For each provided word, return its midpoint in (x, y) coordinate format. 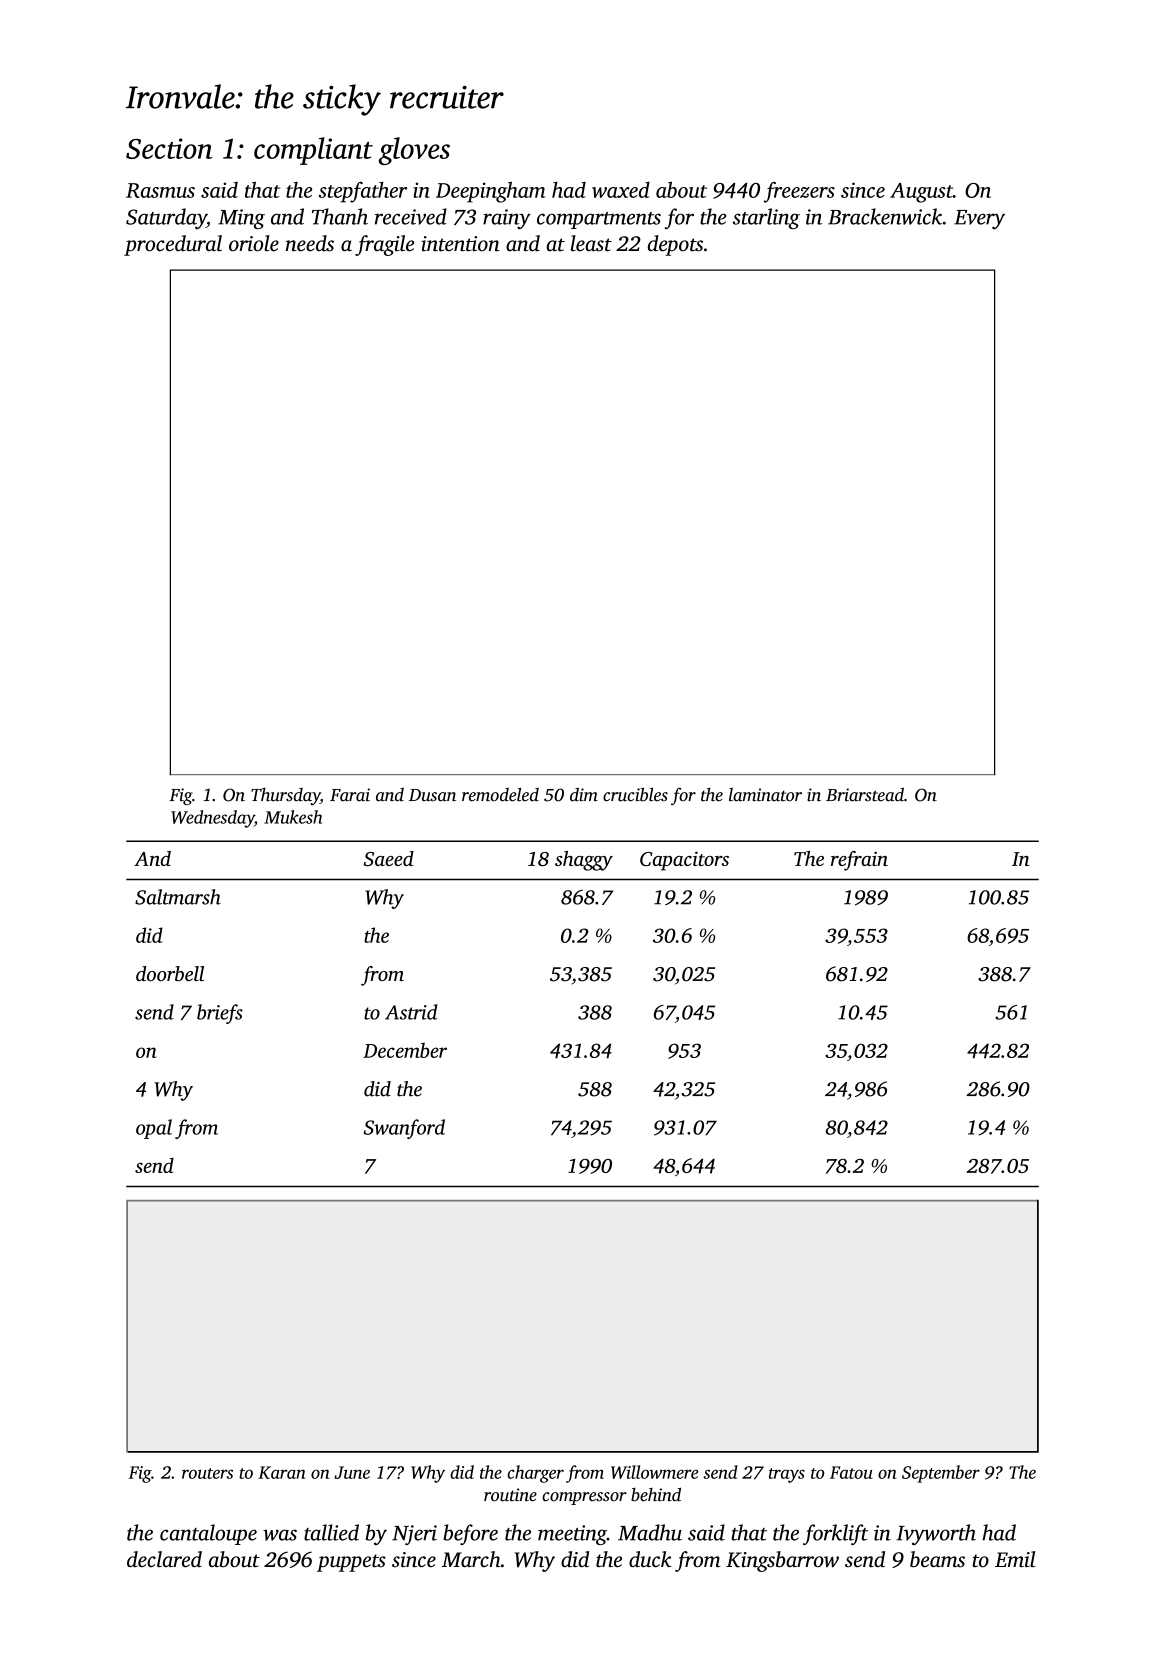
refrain (859, 861)
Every (979, 219)
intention (460, 244)
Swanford (404, 1129)
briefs (220, 1014)
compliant (313, 151)
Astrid (411, 1012)
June (352, 1472)
